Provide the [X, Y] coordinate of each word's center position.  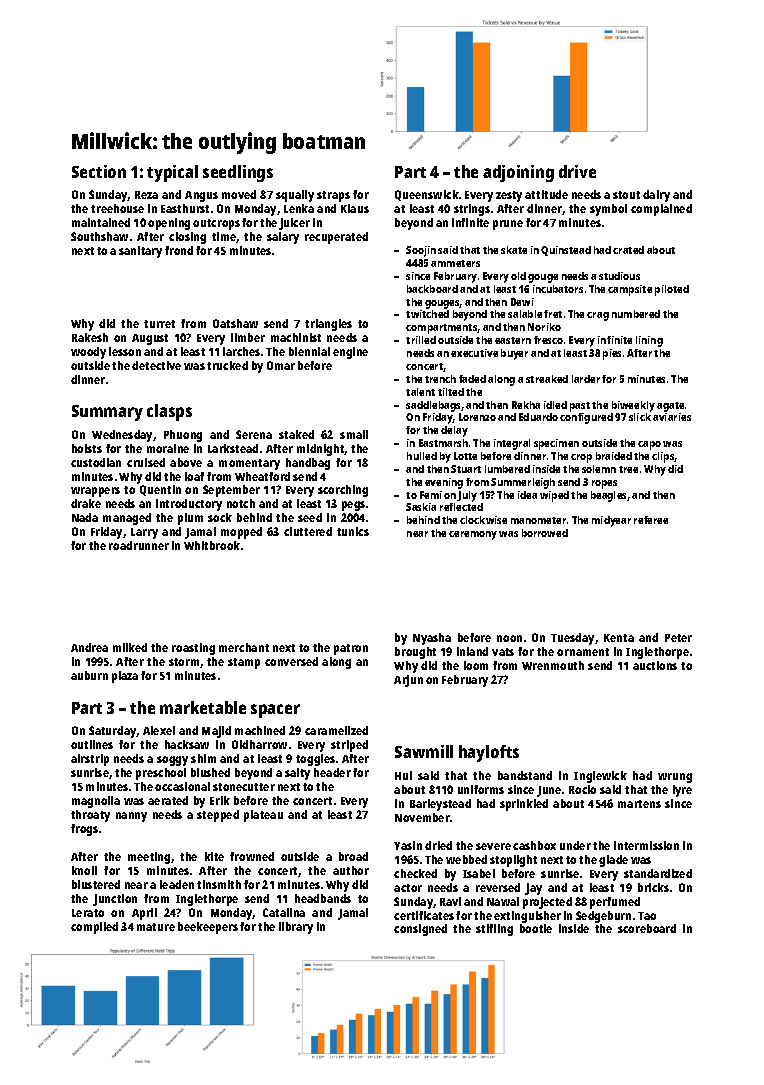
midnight [321, 450]
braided [614, 456]
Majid [216, 732]
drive [577, 171]
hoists [87, 448]
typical [172, 173]
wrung [675, 778]
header [332, 772]
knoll [84, 870]
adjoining [518, 173]
